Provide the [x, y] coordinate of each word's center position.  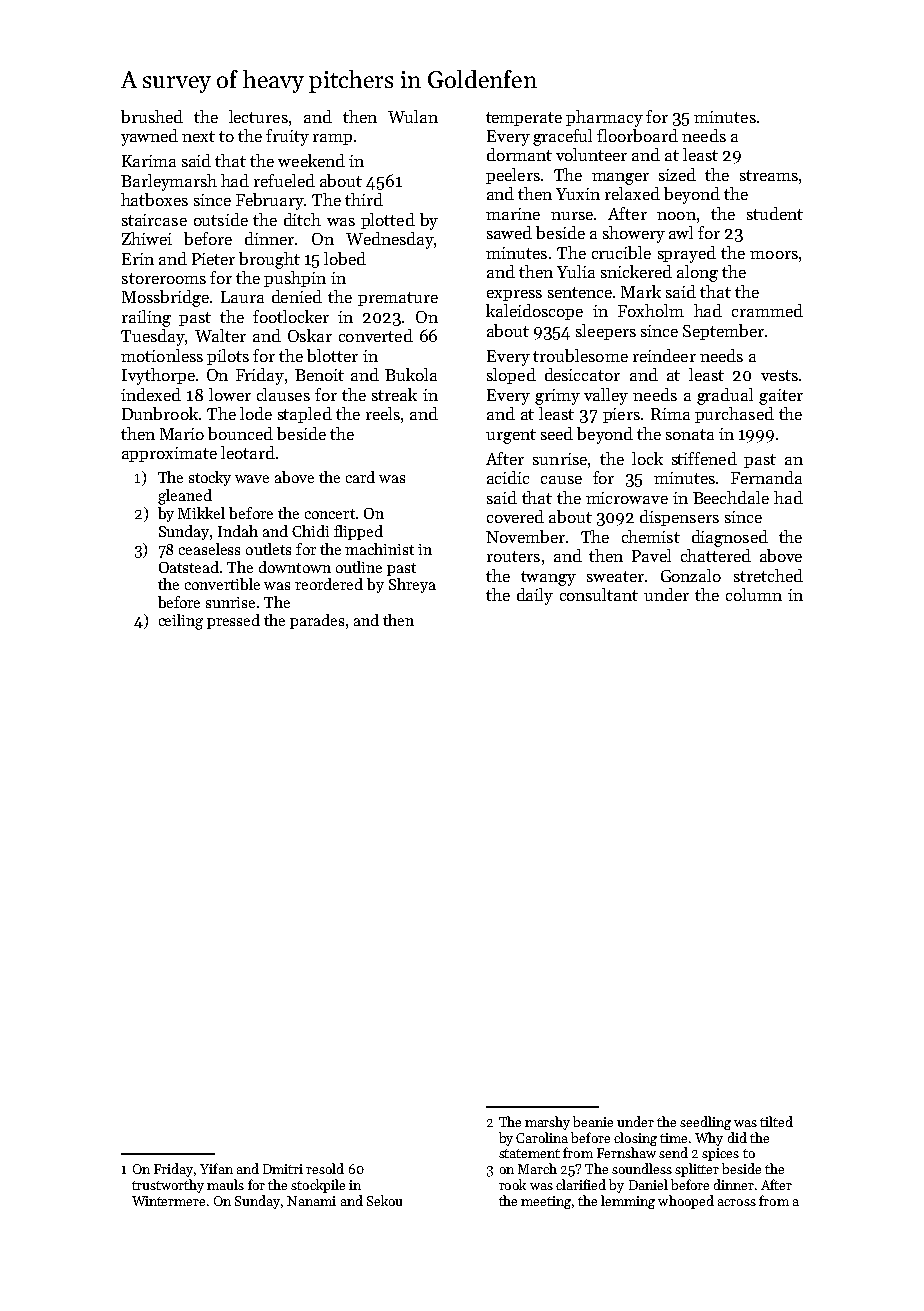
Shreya [412, 585]
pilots [228, 357]
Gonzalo [691, 575]
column [754, 594]
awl [681, 232]
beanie [593, 1121]
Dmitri [283, 1169]
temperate [524, 119]
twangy [548, 578]
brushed [152, 116]
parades [317, 621]
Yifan [216, 1168]
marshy [547, 1123]
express [514, 295]
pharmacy [604, 118]
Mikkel [201, 513]
